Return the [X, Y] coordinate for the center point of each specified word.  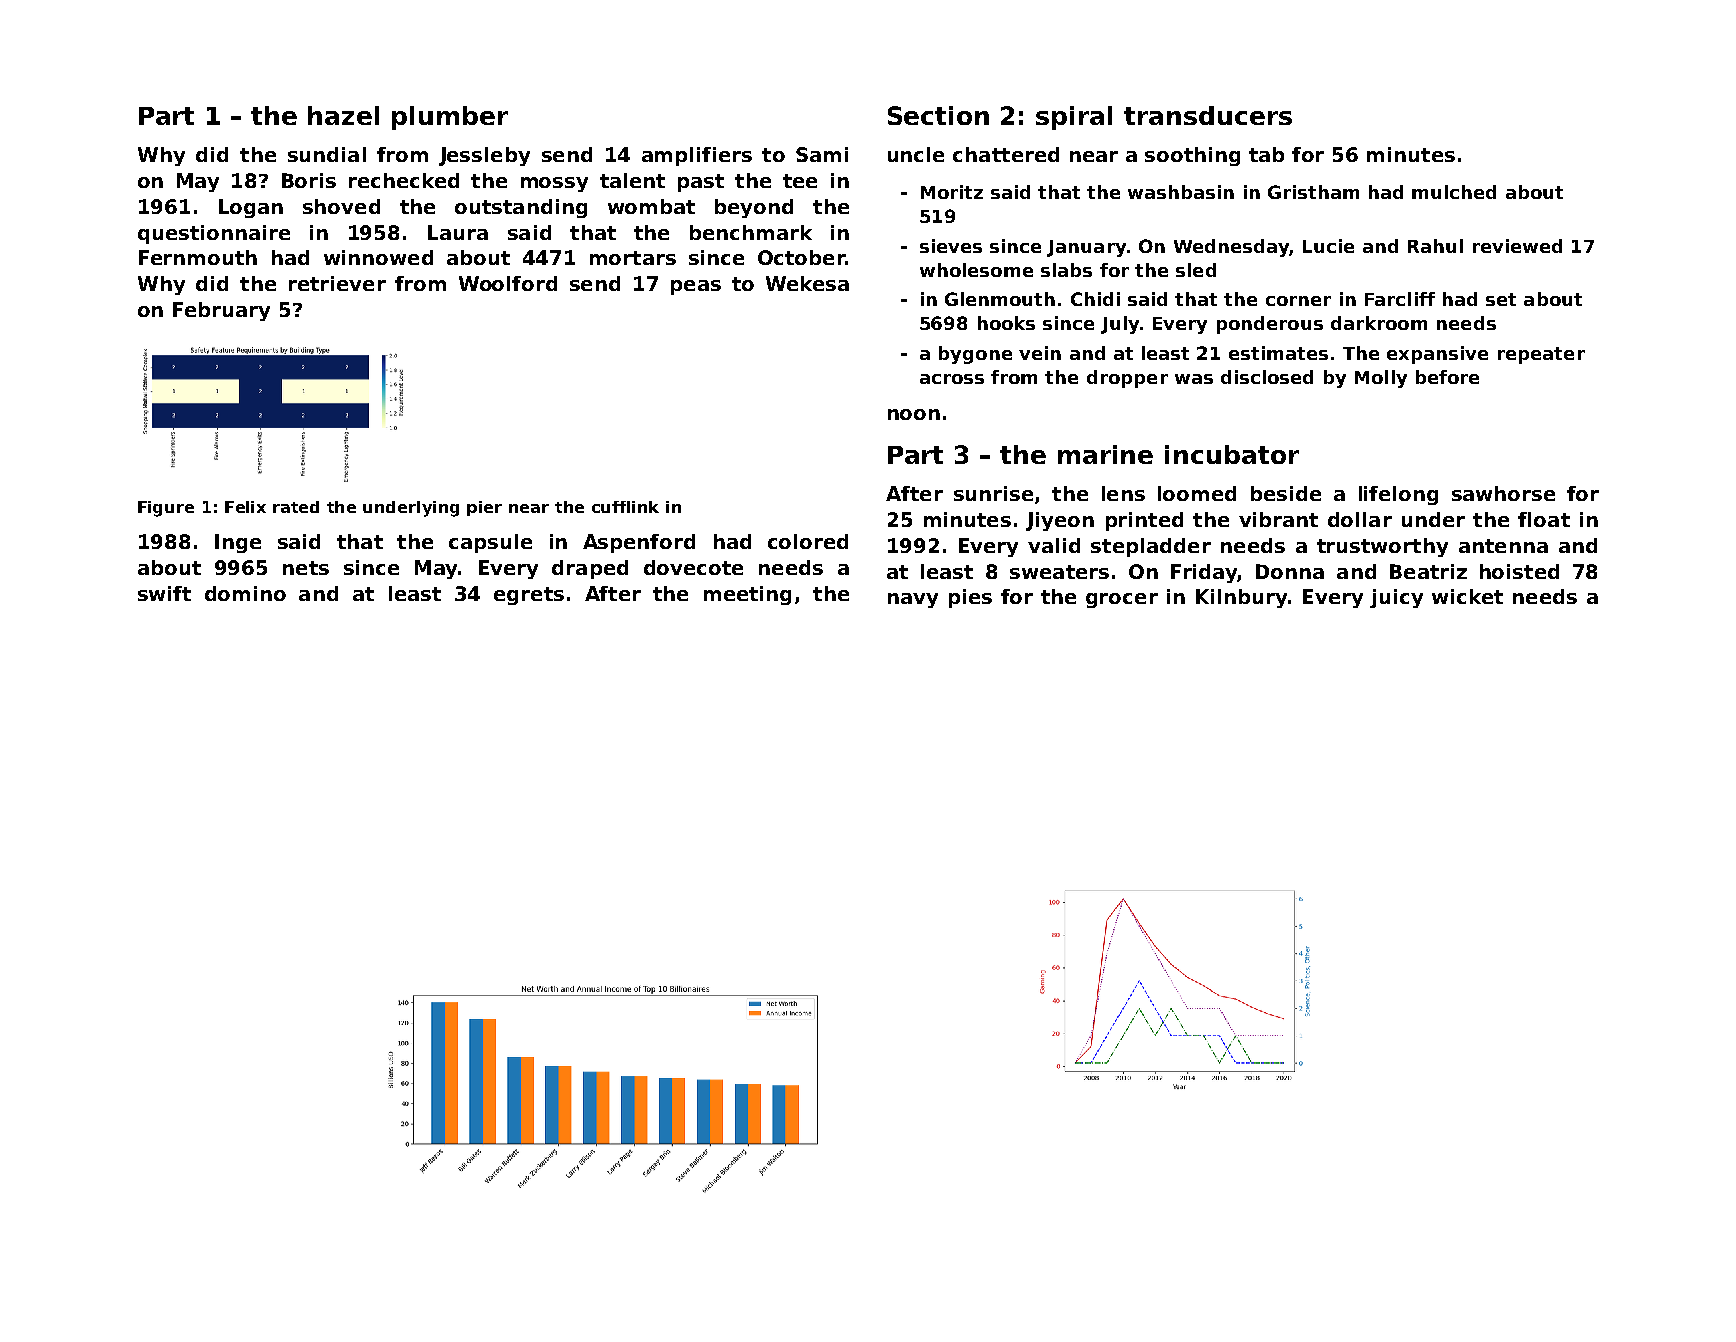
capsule [490, 543]
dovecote [693, 567]
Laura [458, 232]
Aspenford [639, 543]
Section [938, 115]
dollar [1360, 519]
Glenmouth [1000, 299]
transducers [1208, 115]
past [701, 183]
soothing [1192, 156]
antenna [1503, 546]
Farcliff [1400, 299]
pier [484, 508]
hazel [343, 115]
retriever [337, 283]
